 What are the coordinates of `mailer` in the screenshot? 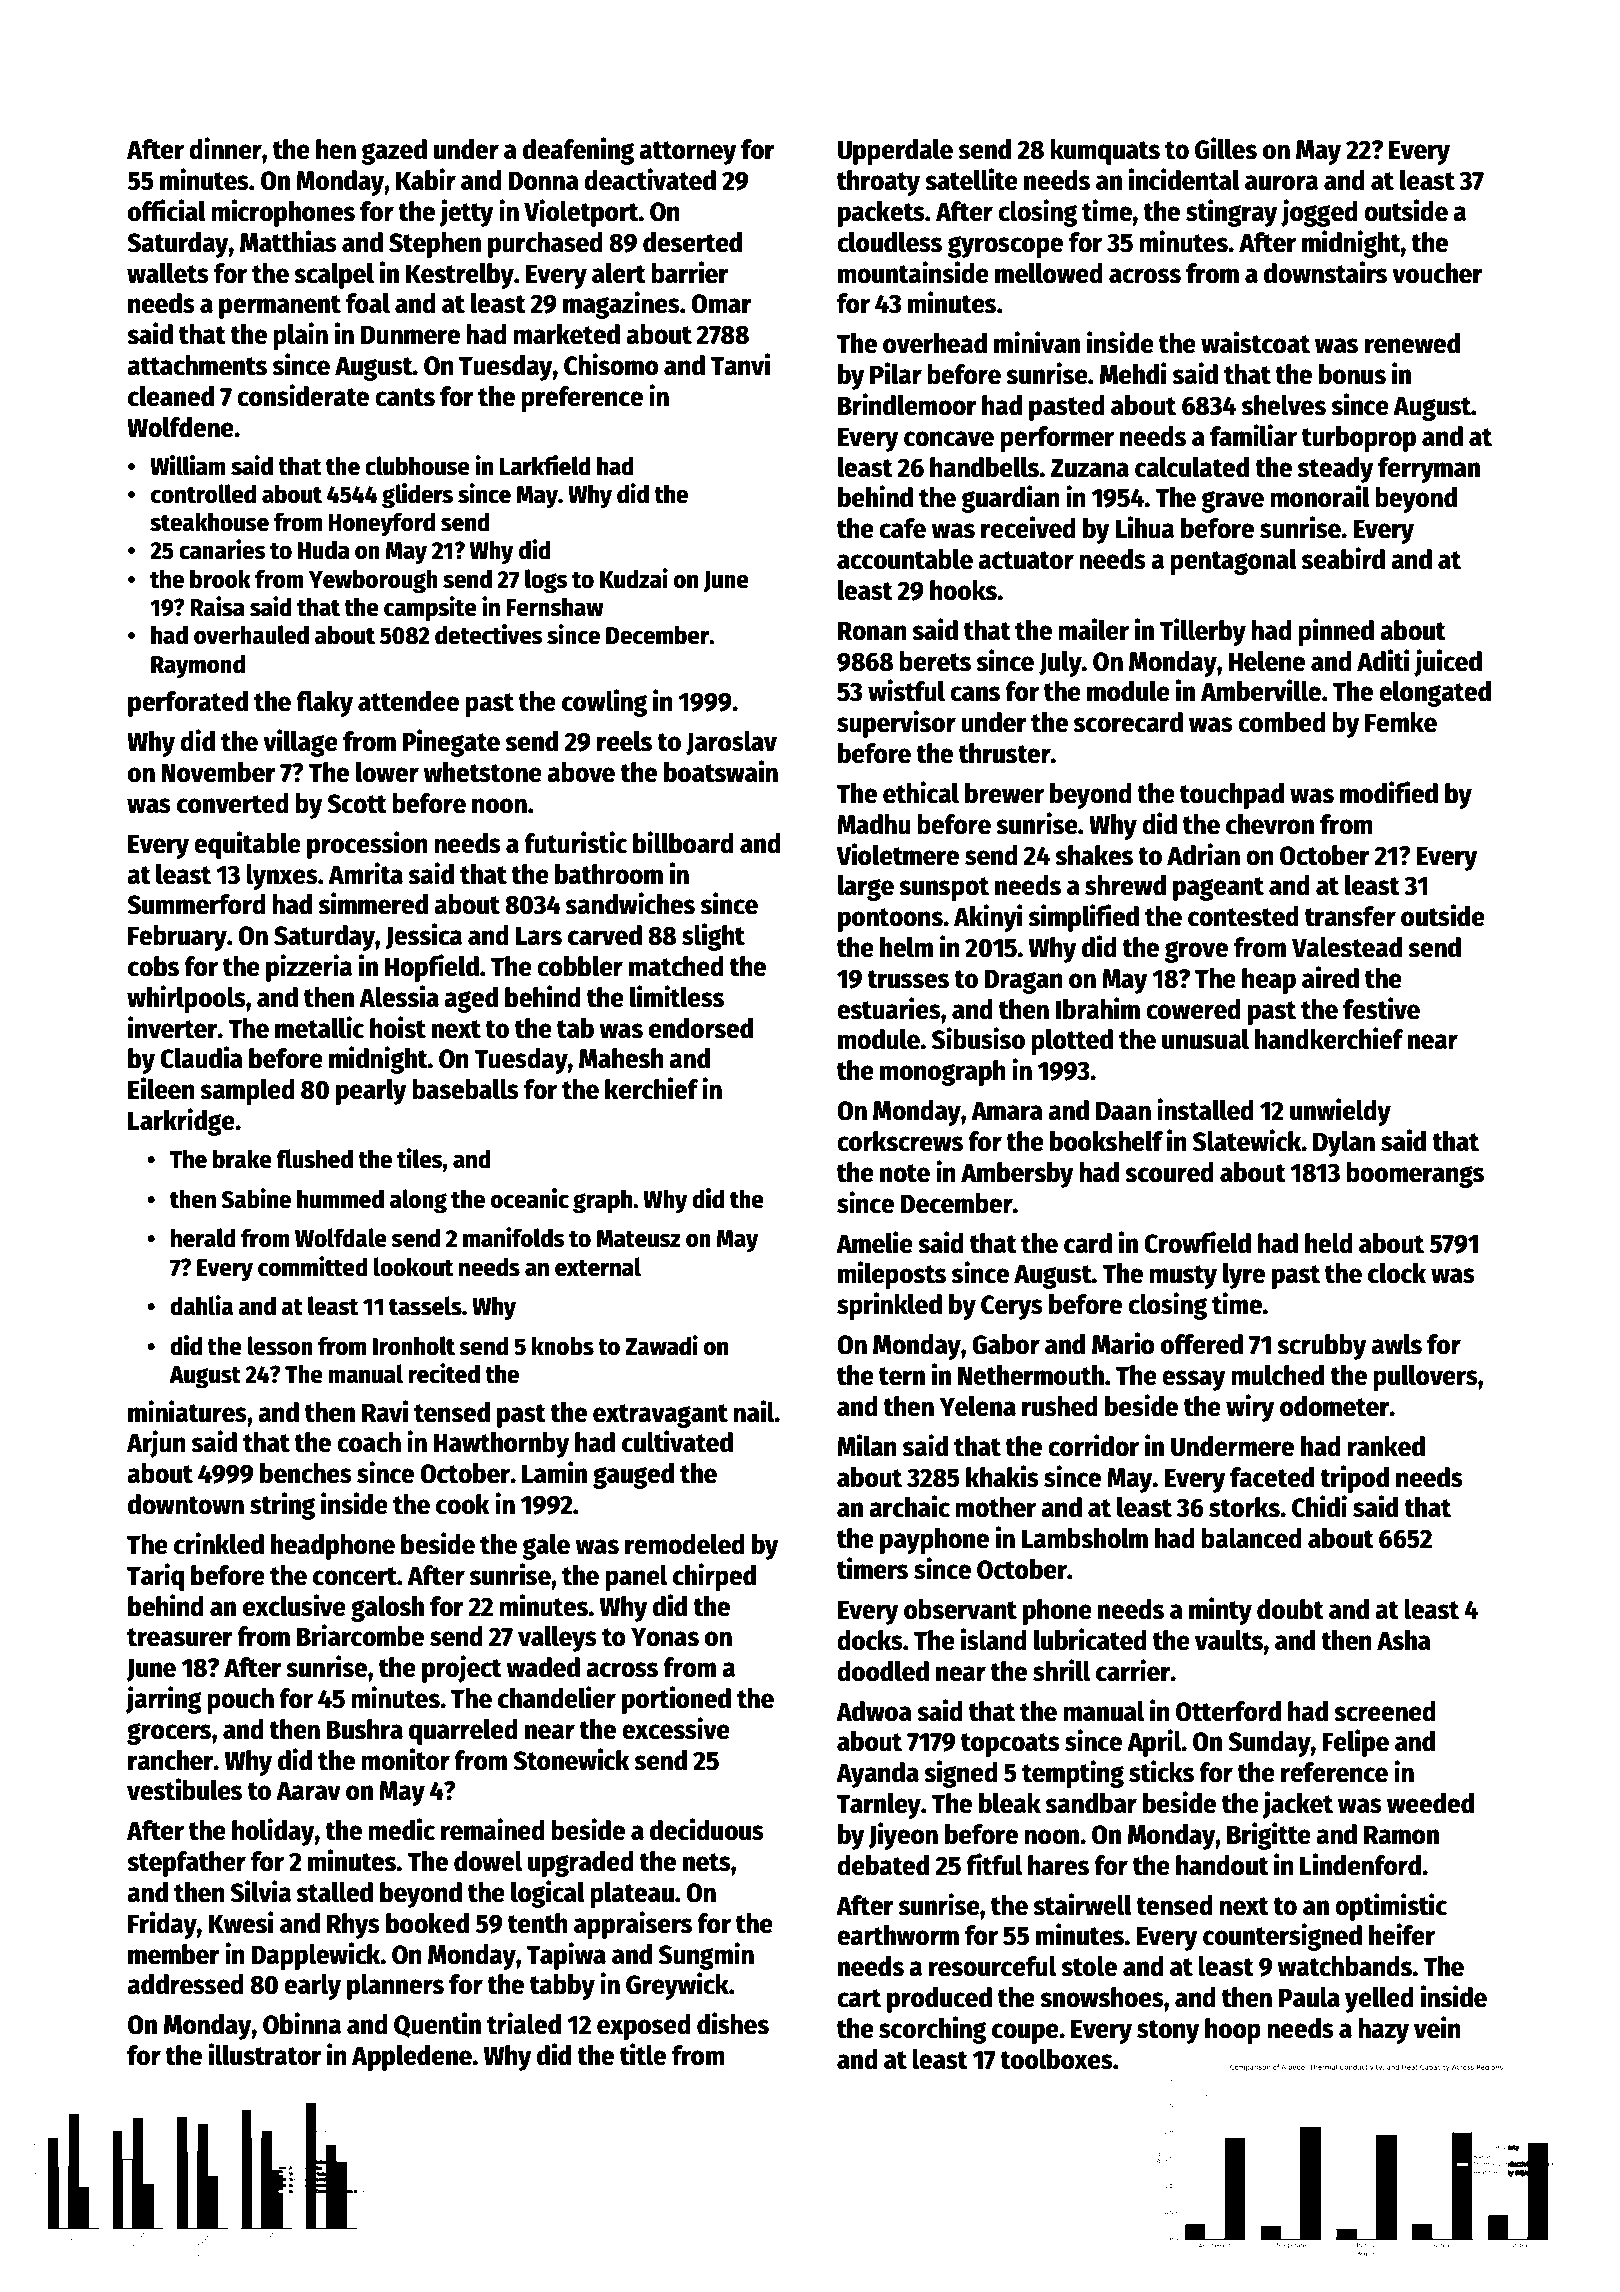 It's located at (1093, 629).
